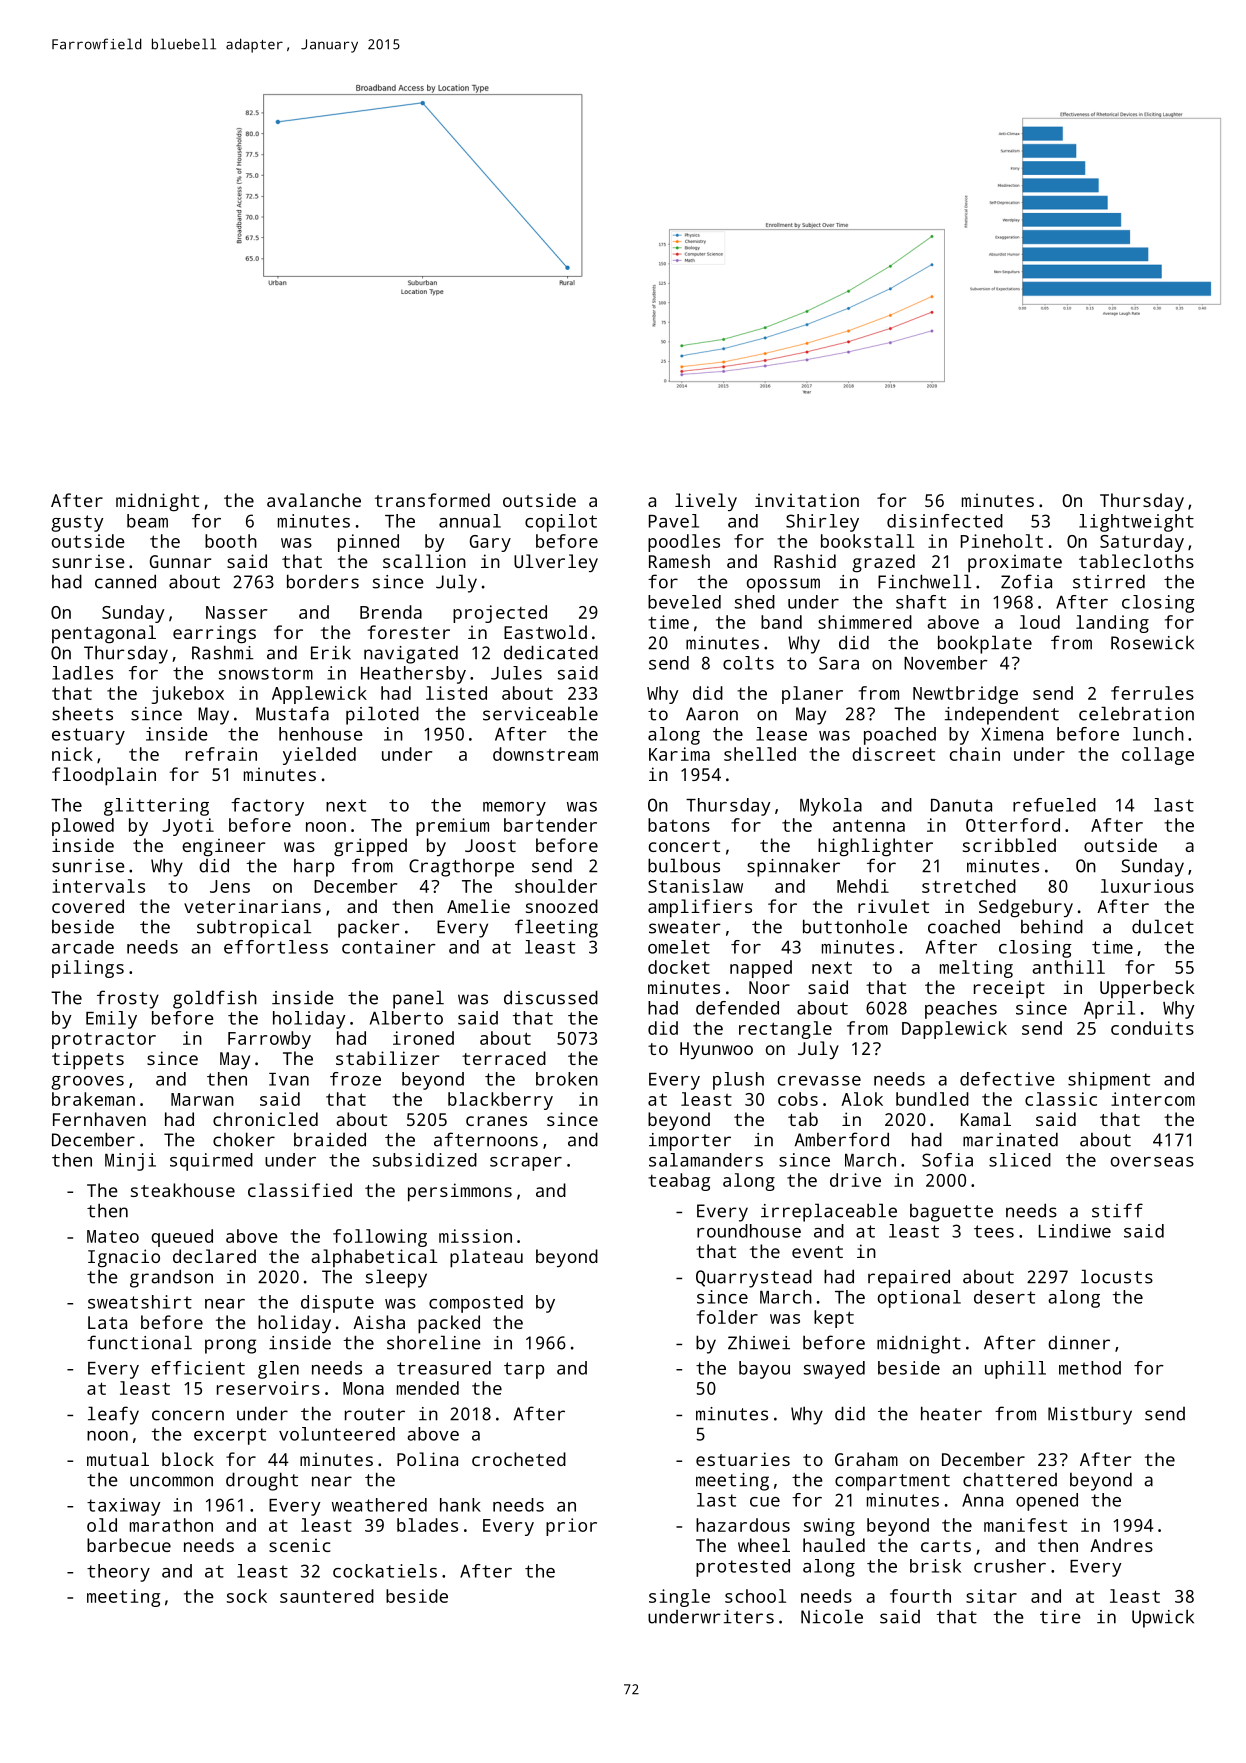  I want to click on Farrowby, so click(269, 1040).
